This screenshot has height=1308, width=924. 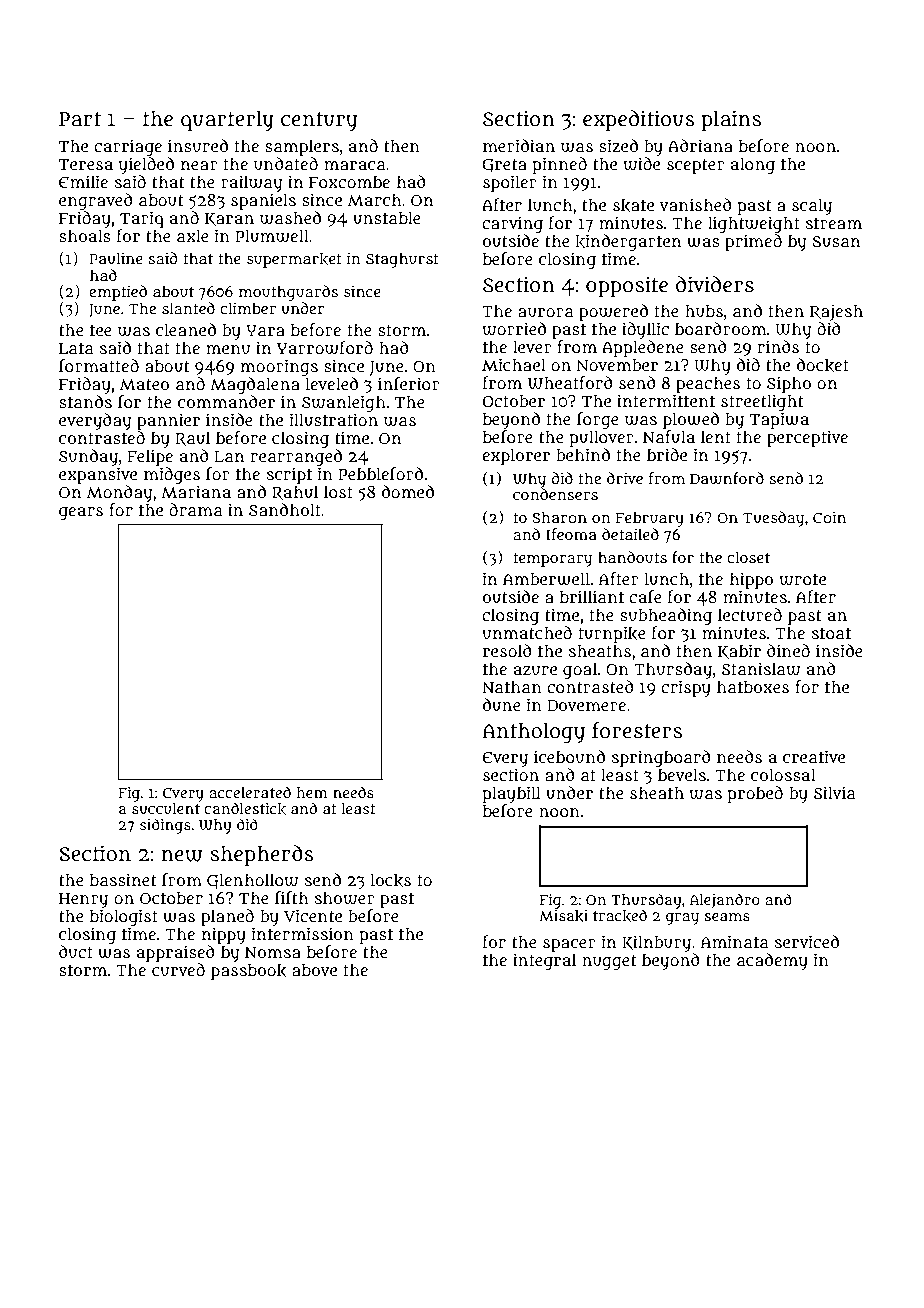 I want to click on Part, so click(x=80, y=119).
